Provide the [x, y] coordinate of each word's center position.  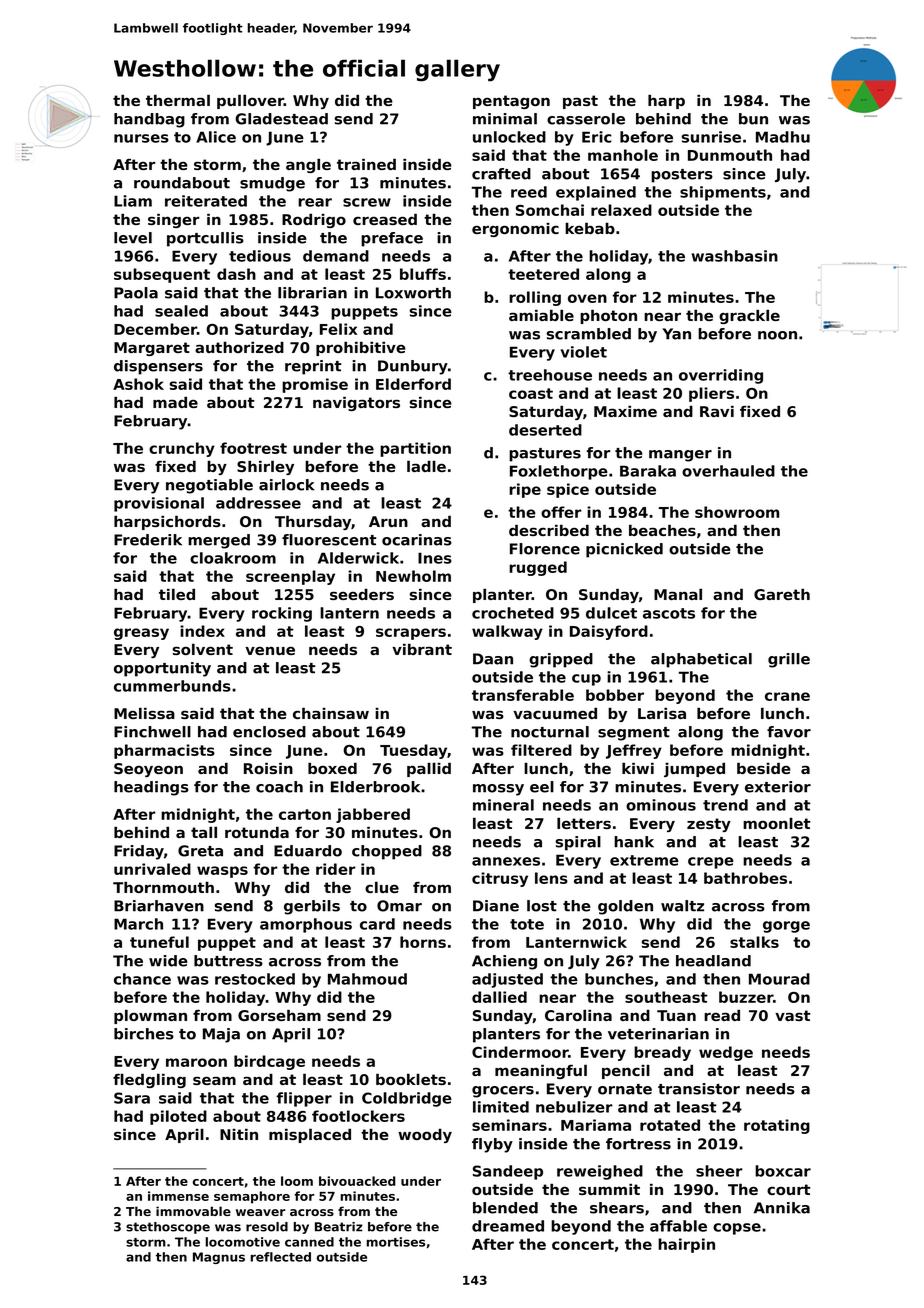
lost [542, 906]
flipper [304, 1099]
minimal [505, 119]
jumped [694, 770]
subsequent [162, 275]
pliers [711, 394]
